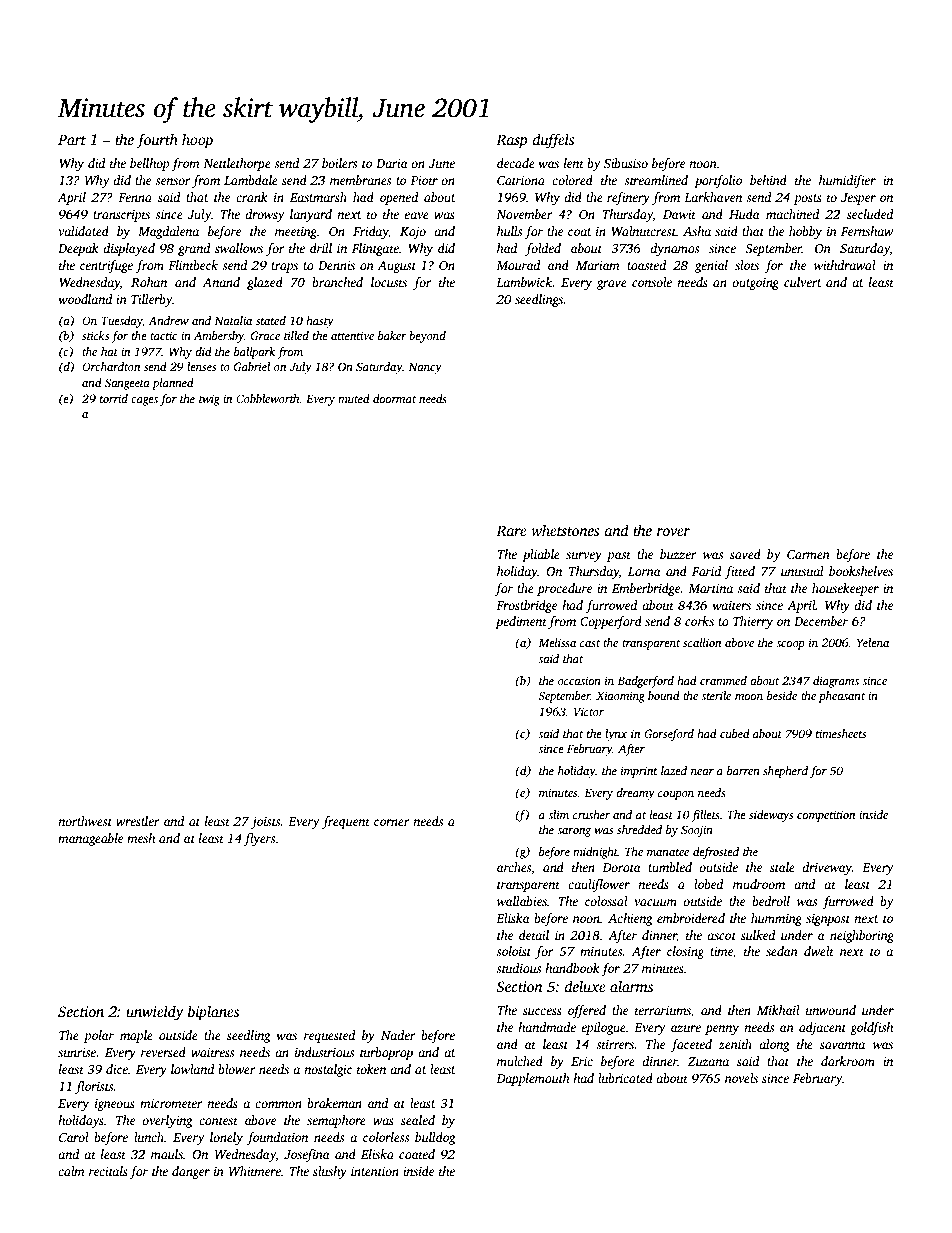 This screenshot has height=1233, width=952. Describe the element at coordinates (861, 571) in the screenshot. I see `bookshelves` at that location.
